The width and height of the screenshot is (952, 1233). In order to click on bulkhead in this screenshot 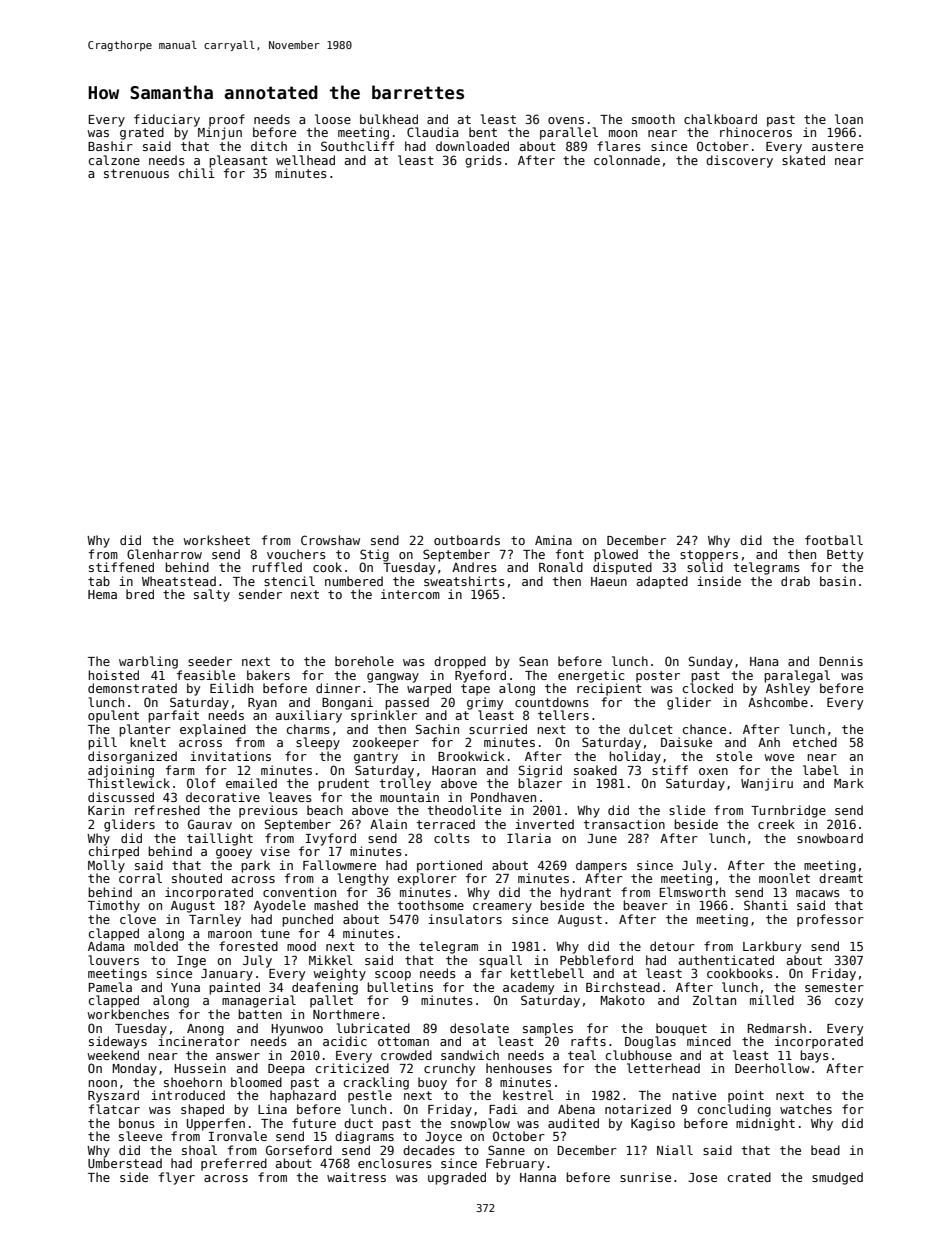, I will do `click(389, 119)`.
